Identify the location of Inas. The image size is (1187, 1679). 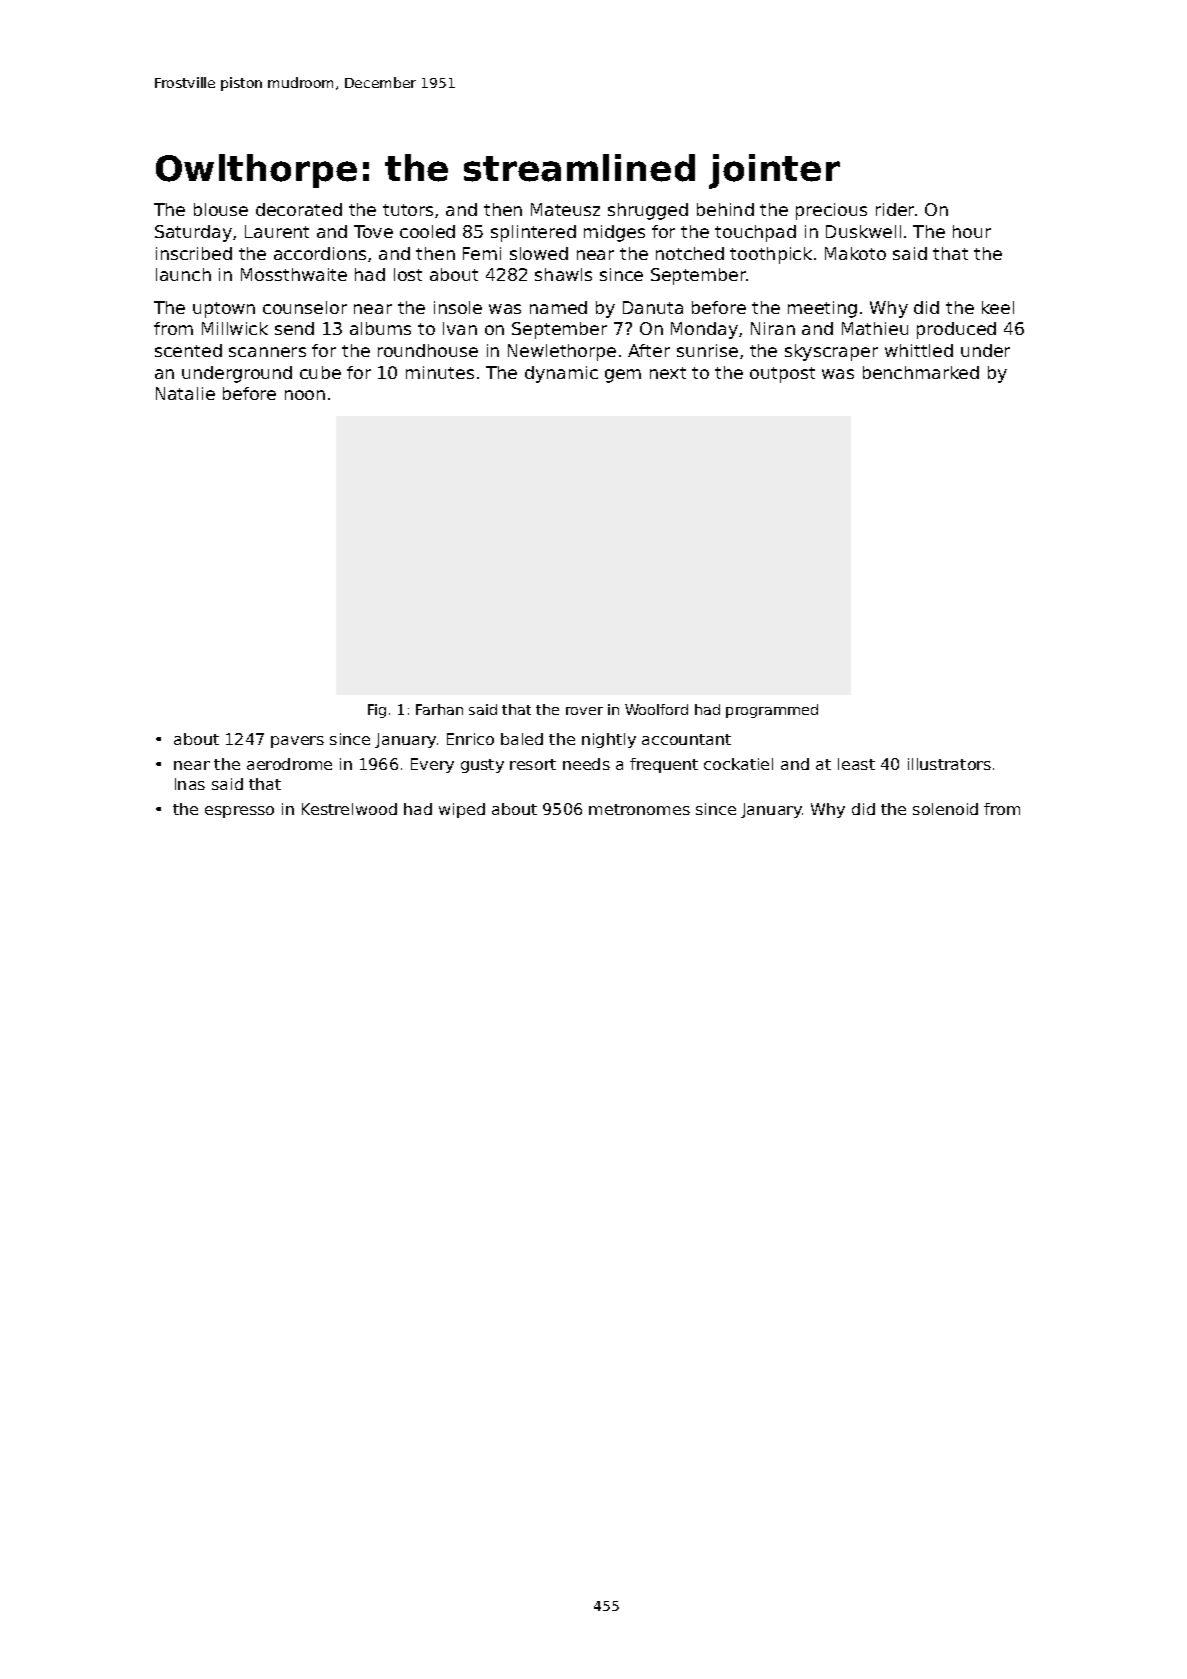
(190, 784).
